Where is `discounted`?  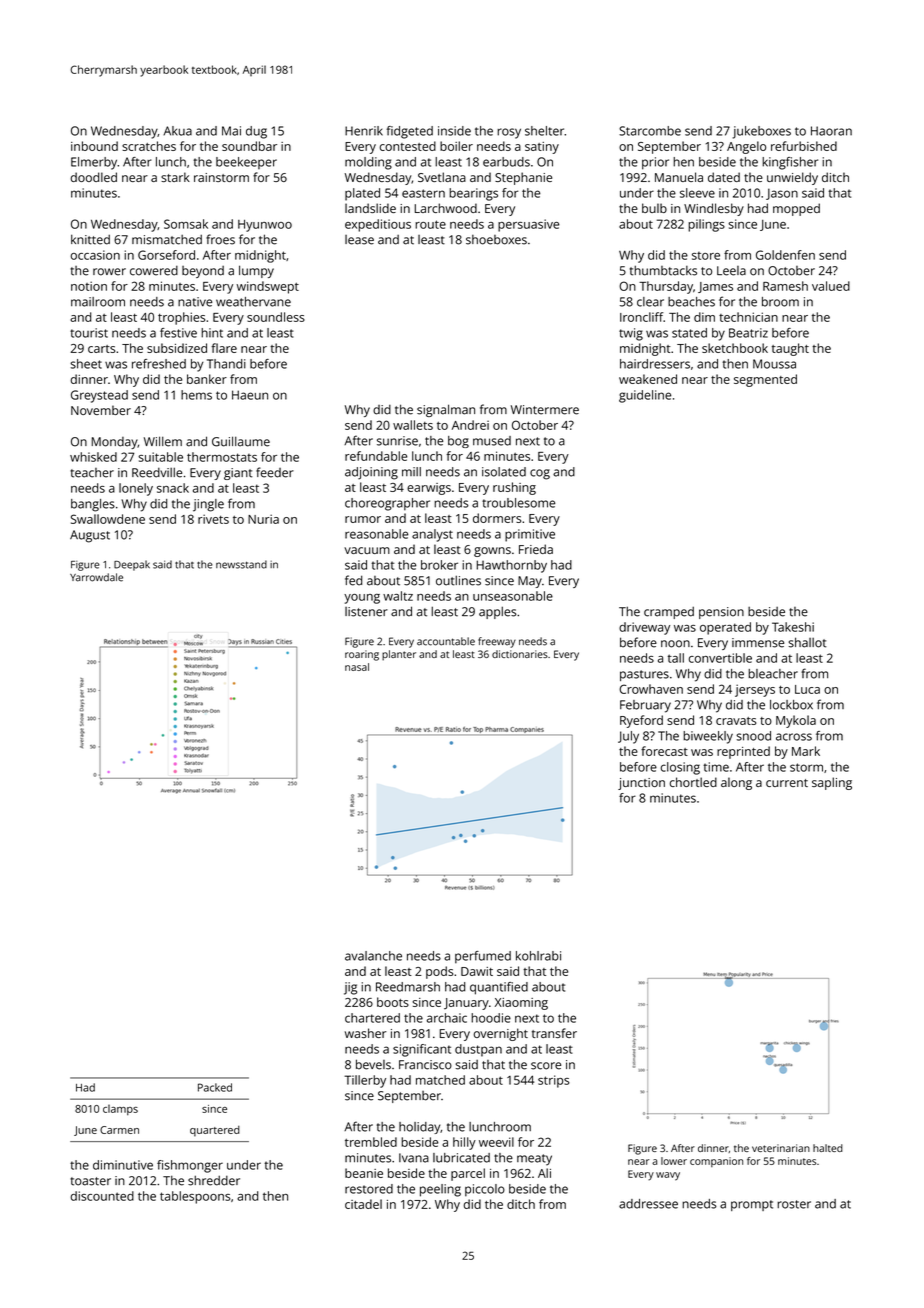
discounted is located at coordinates (102, 1196).
